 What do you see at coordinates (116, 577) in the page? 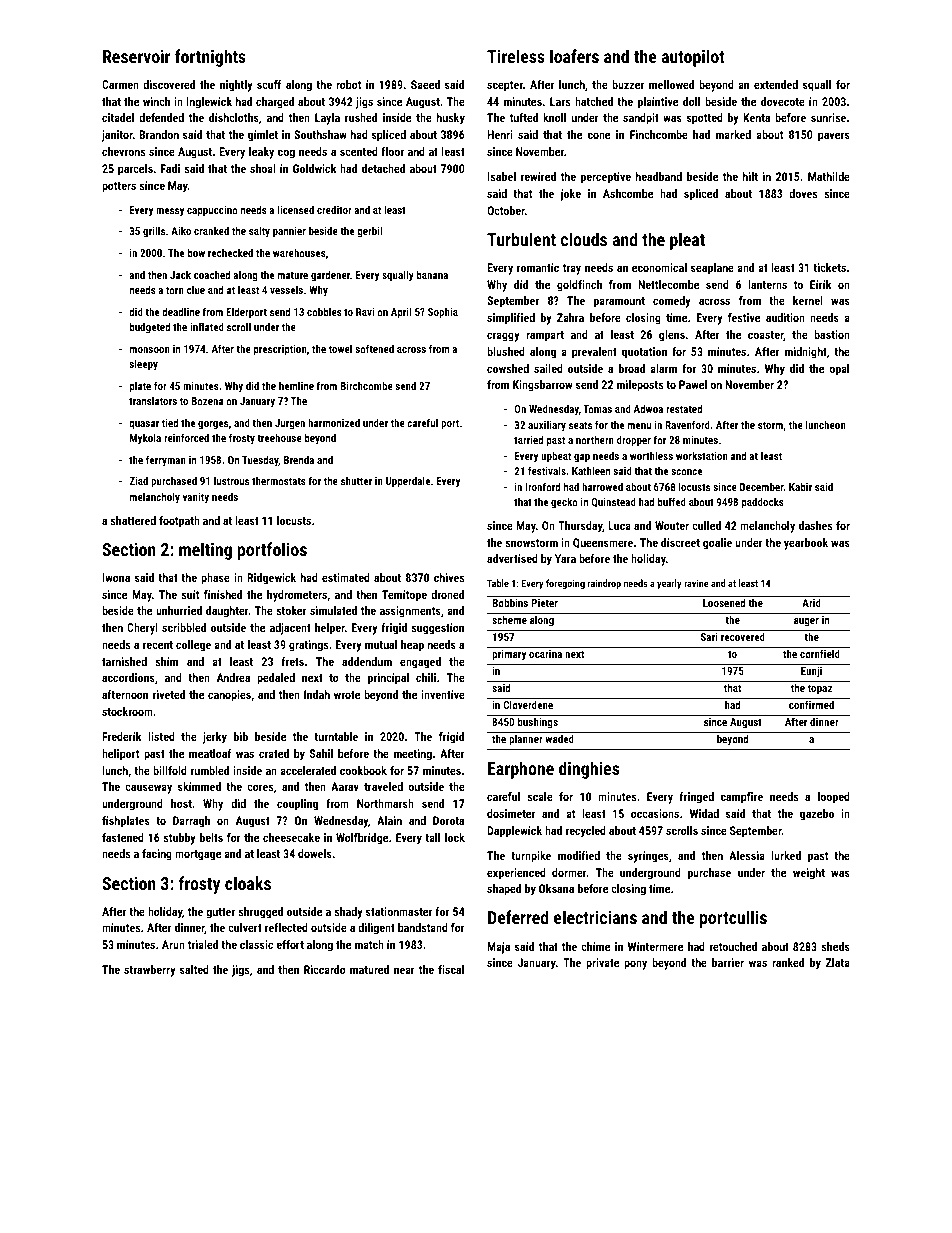
I see `Iwona` at bounding box center [116, 577].
